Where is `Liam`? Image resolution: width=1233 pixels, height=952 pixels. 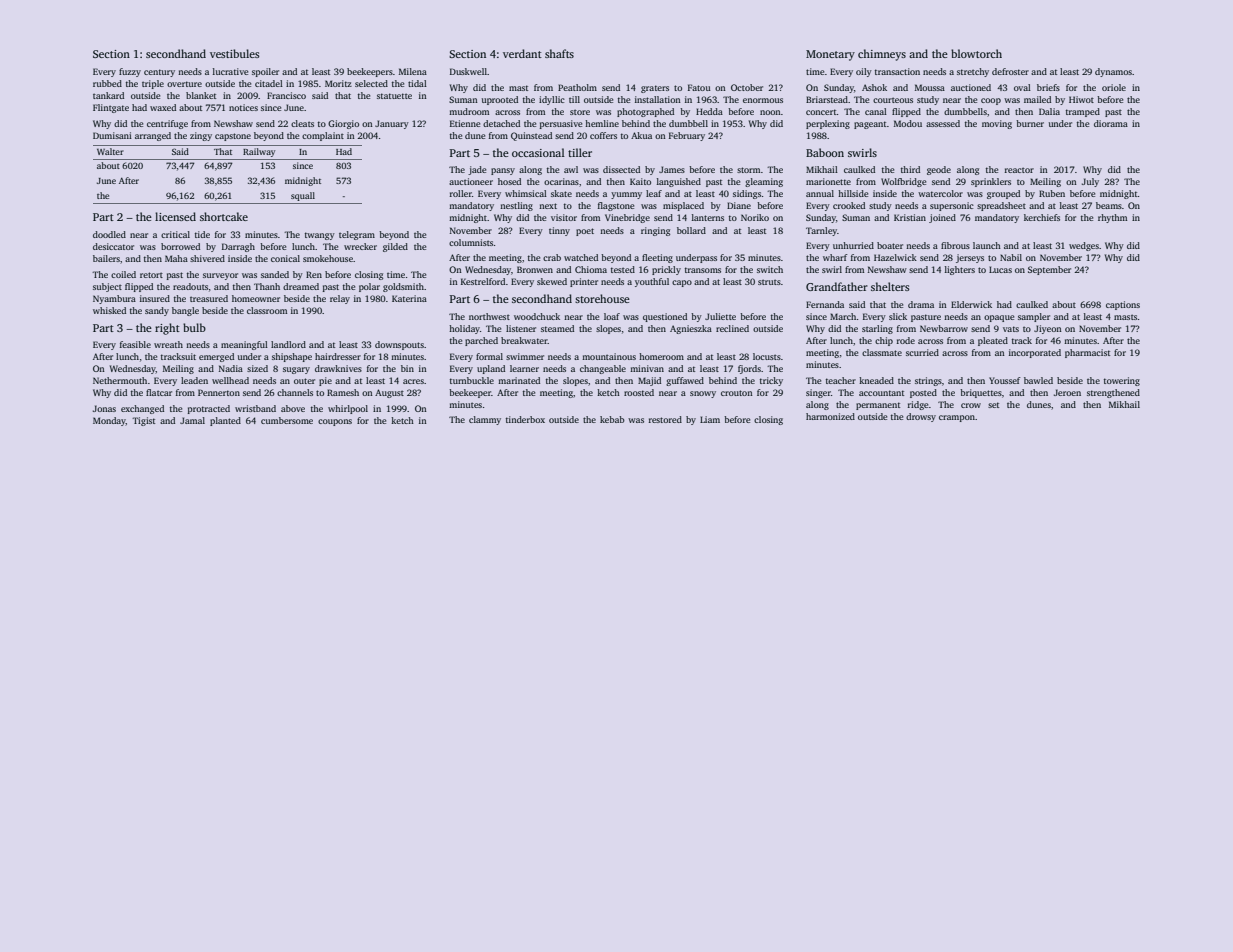
Liam is located at coordinates (710, 419).
